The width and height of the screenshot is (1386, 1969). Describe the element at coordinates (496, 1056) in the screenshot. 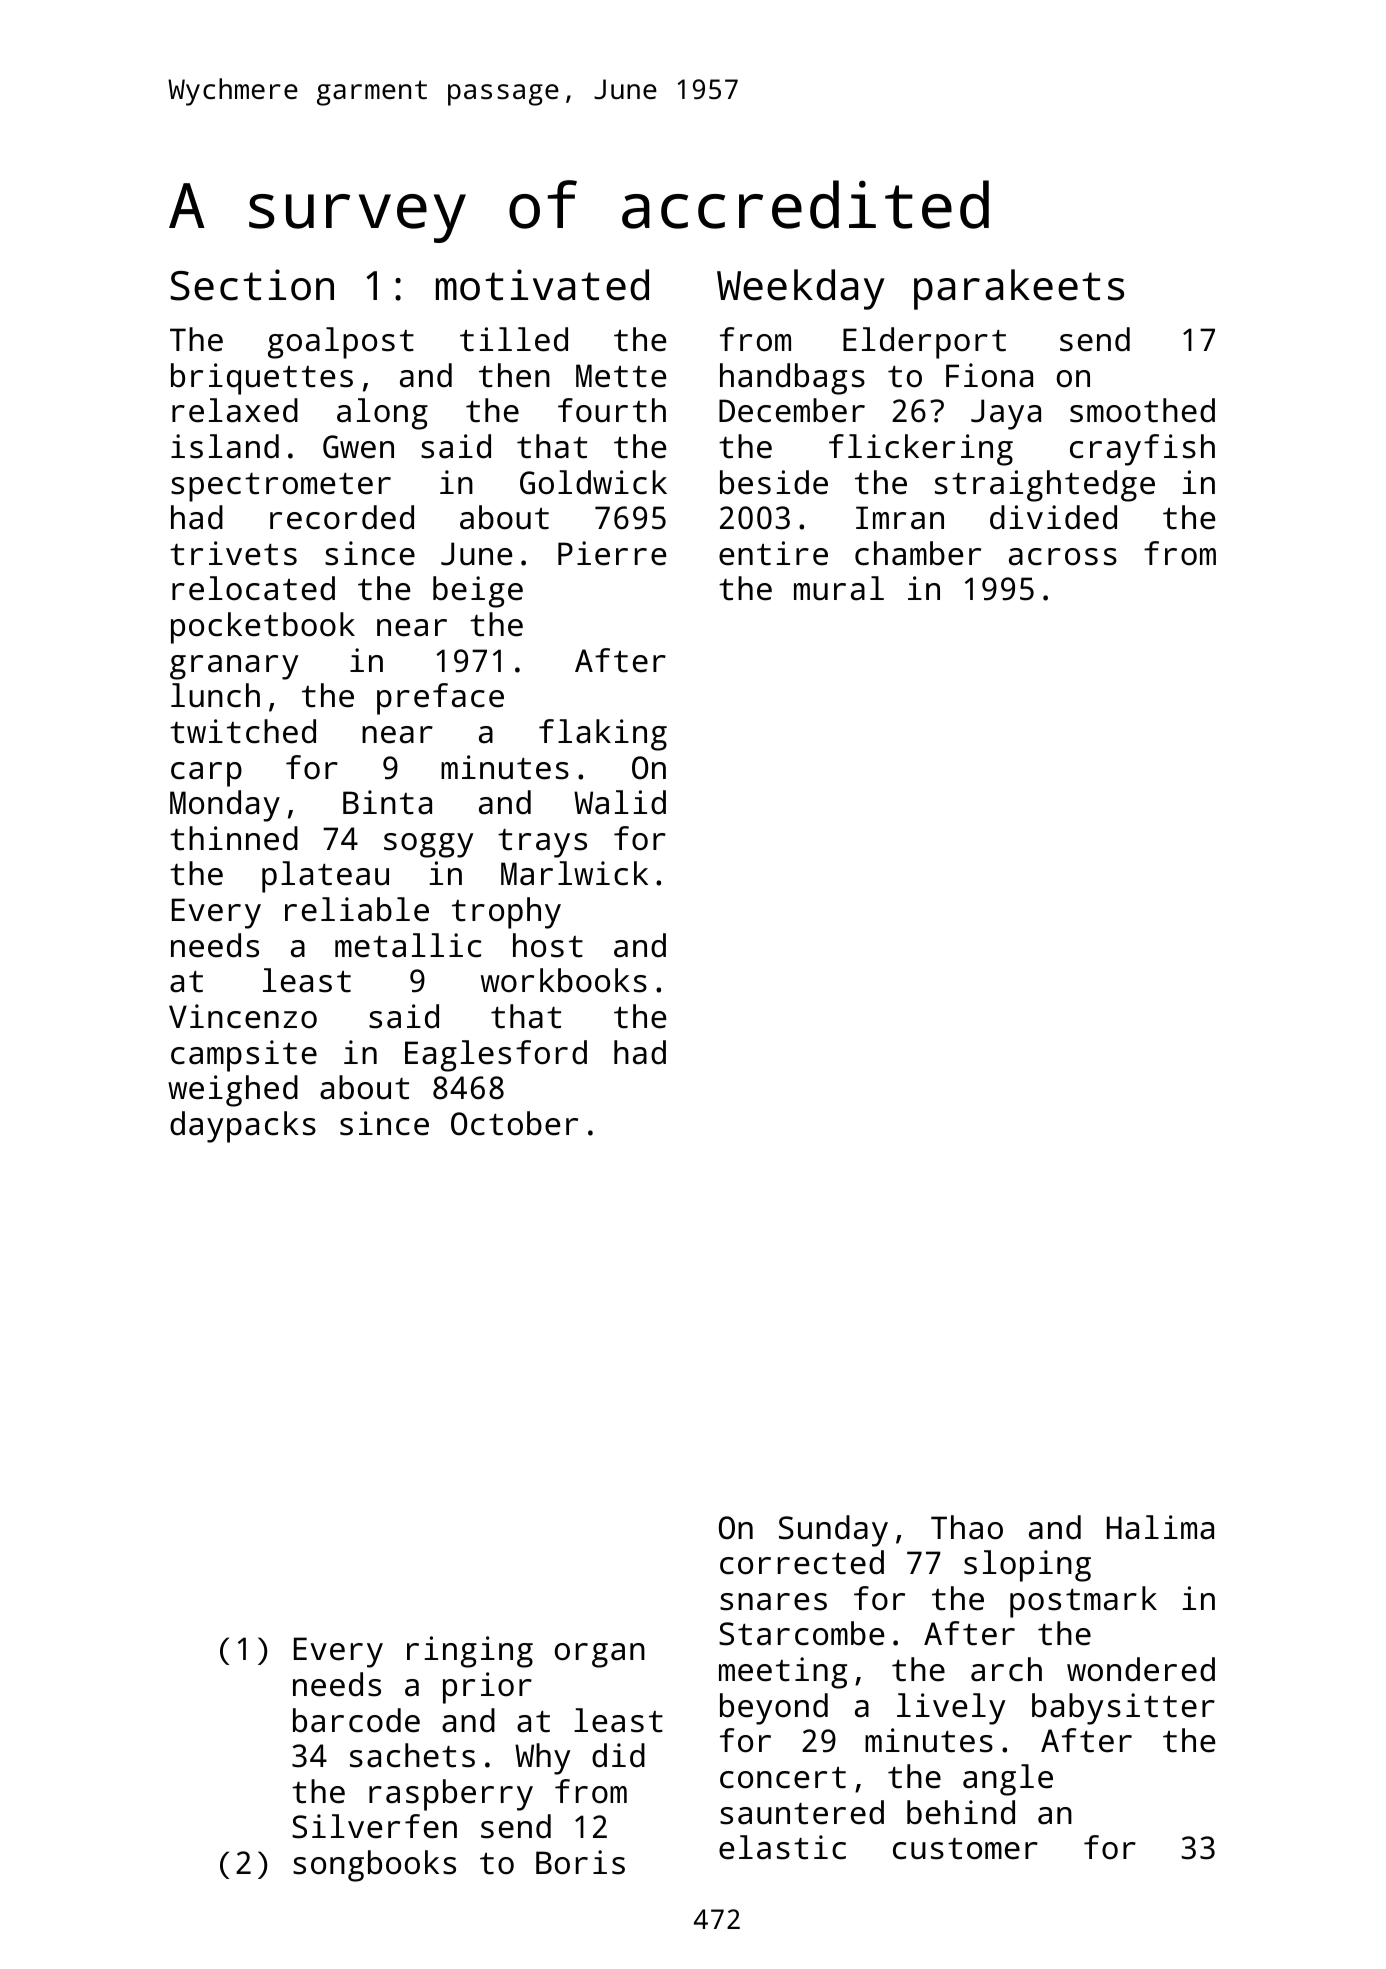

I see `Eaglesford` at that location.
